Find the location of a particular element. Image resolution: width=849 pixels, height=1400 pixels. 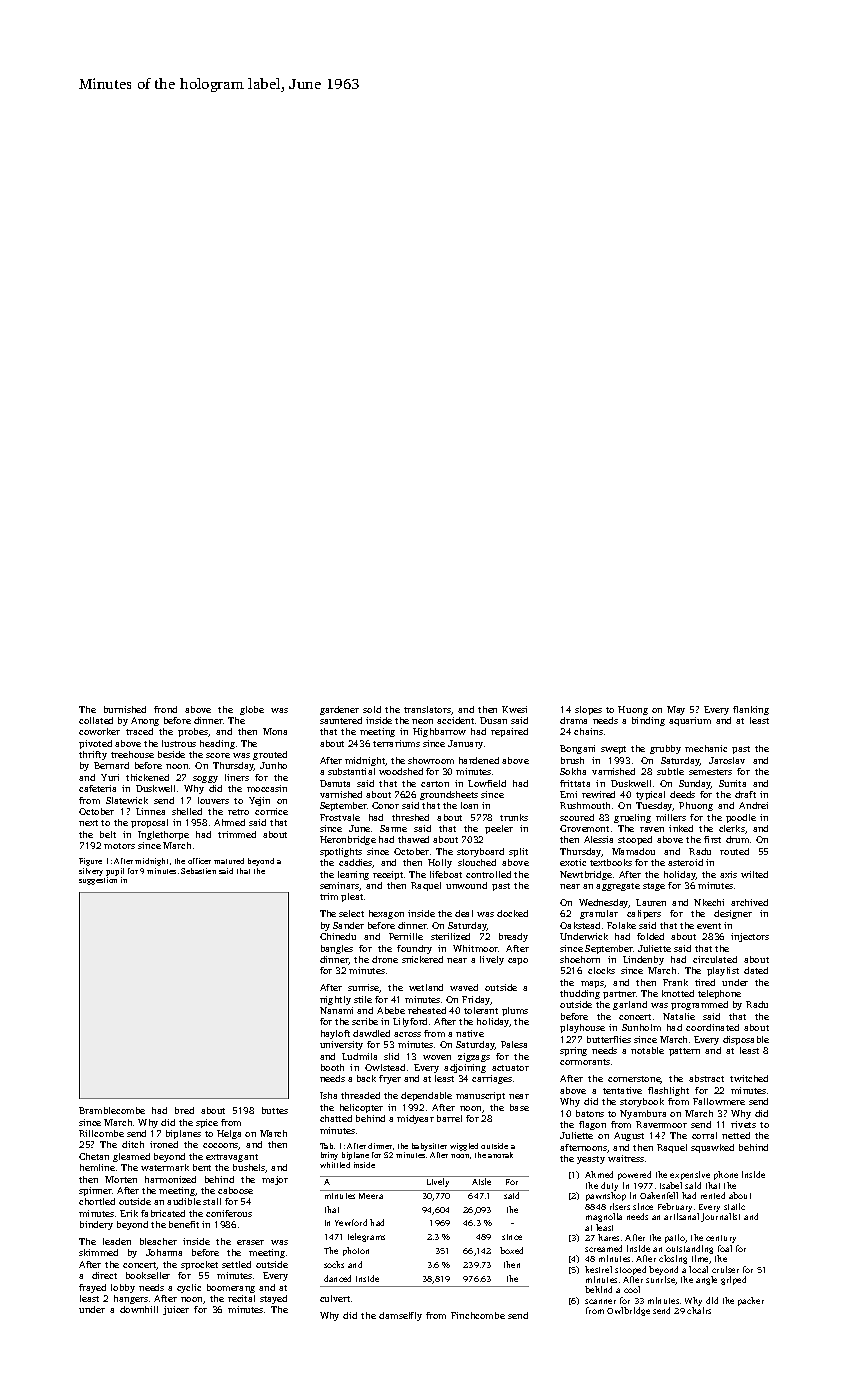

juicer is located at coordinates (176, 1310).
